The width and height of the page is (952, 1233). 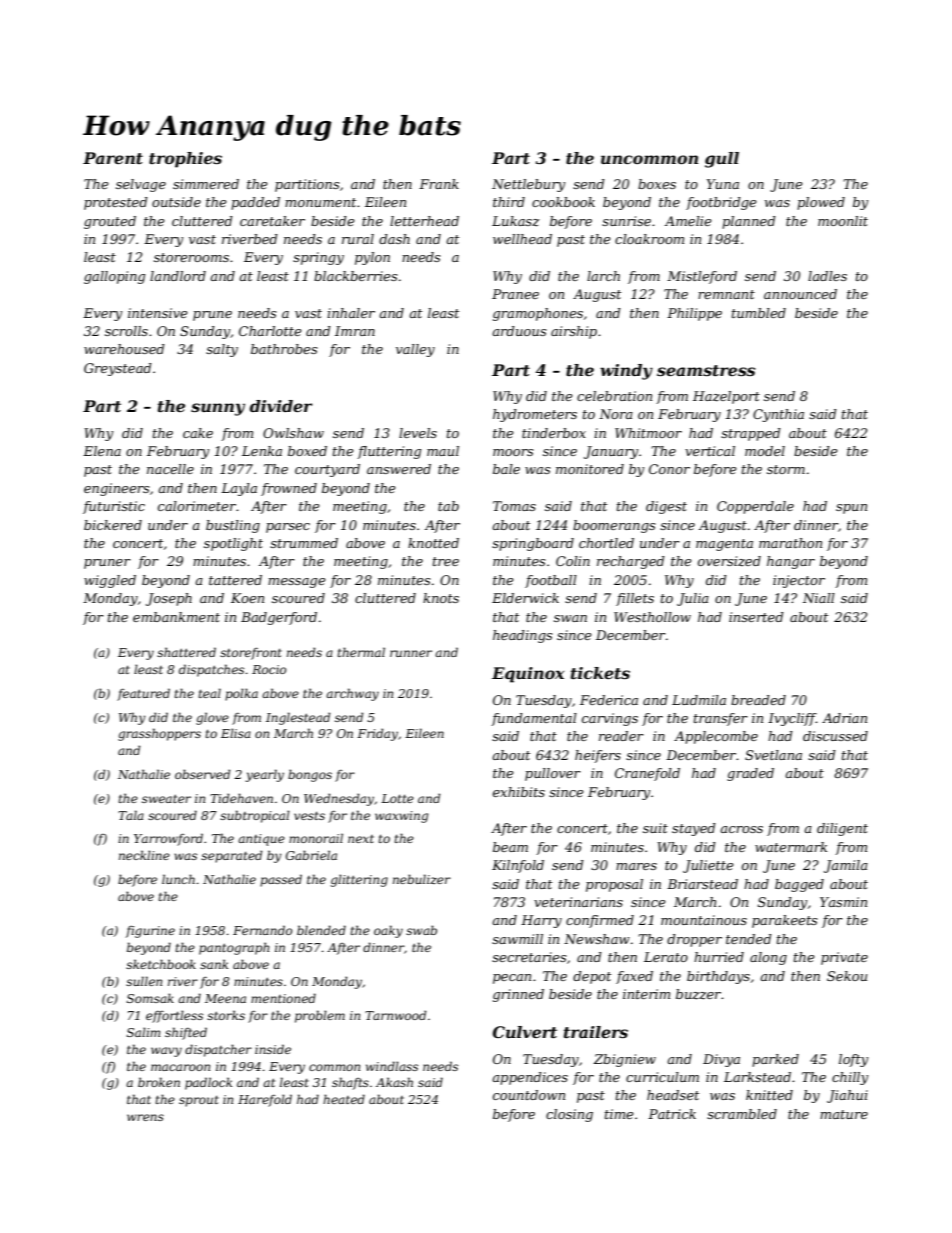 I want to click on sketchbook, so click(x=161, y=964).
